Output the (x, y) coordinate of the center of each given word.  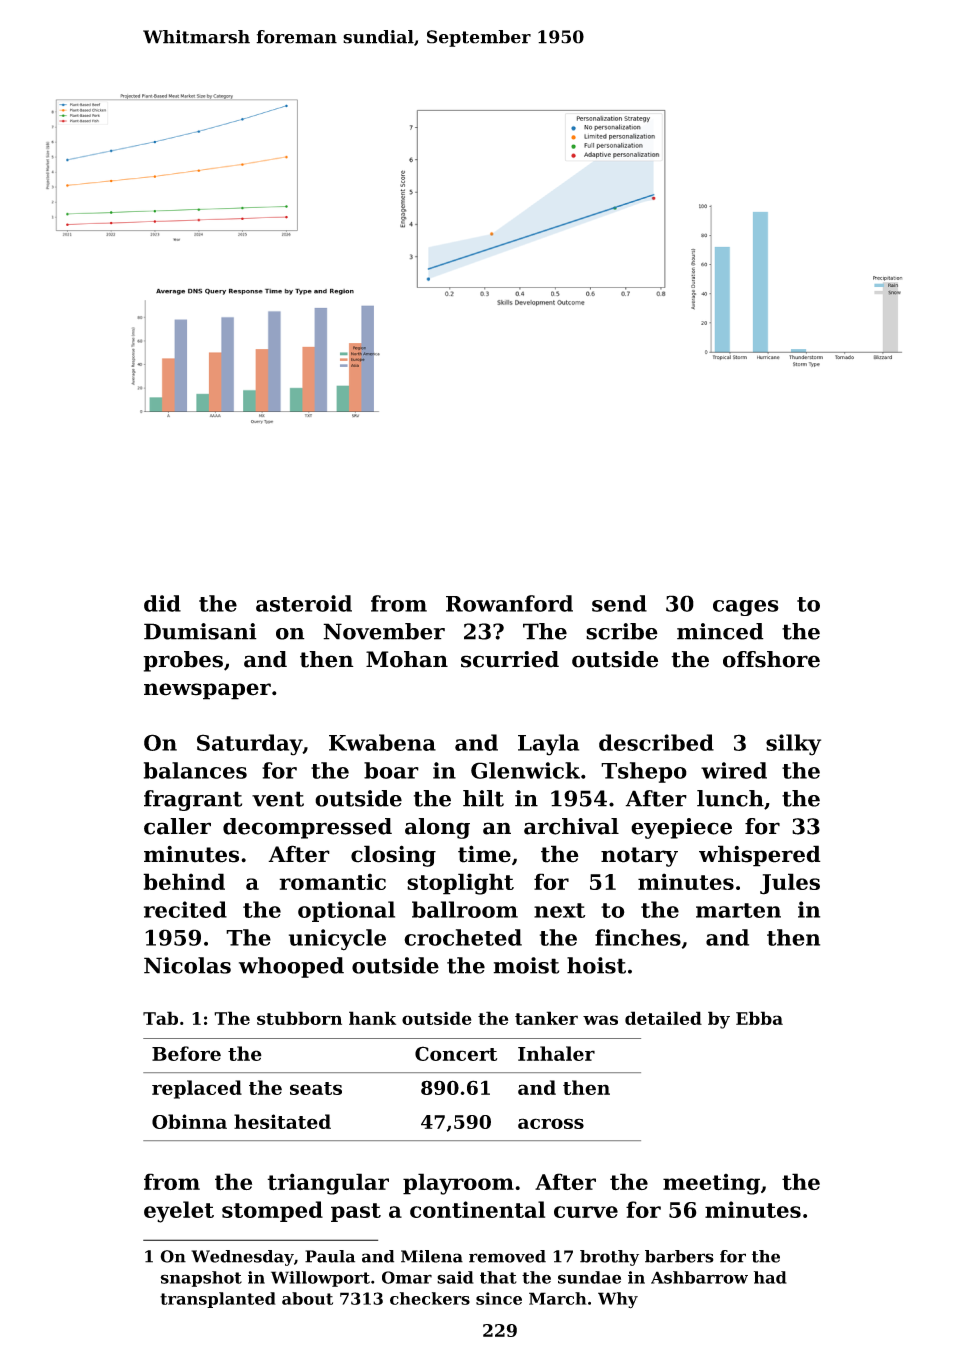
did (162, 603)
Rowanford (509, 603)
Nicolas (187, 965)
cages (746, 608)
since (499, 1298)
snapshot (201, 1279)
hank (372, 1018)
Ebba (759, 1018)
